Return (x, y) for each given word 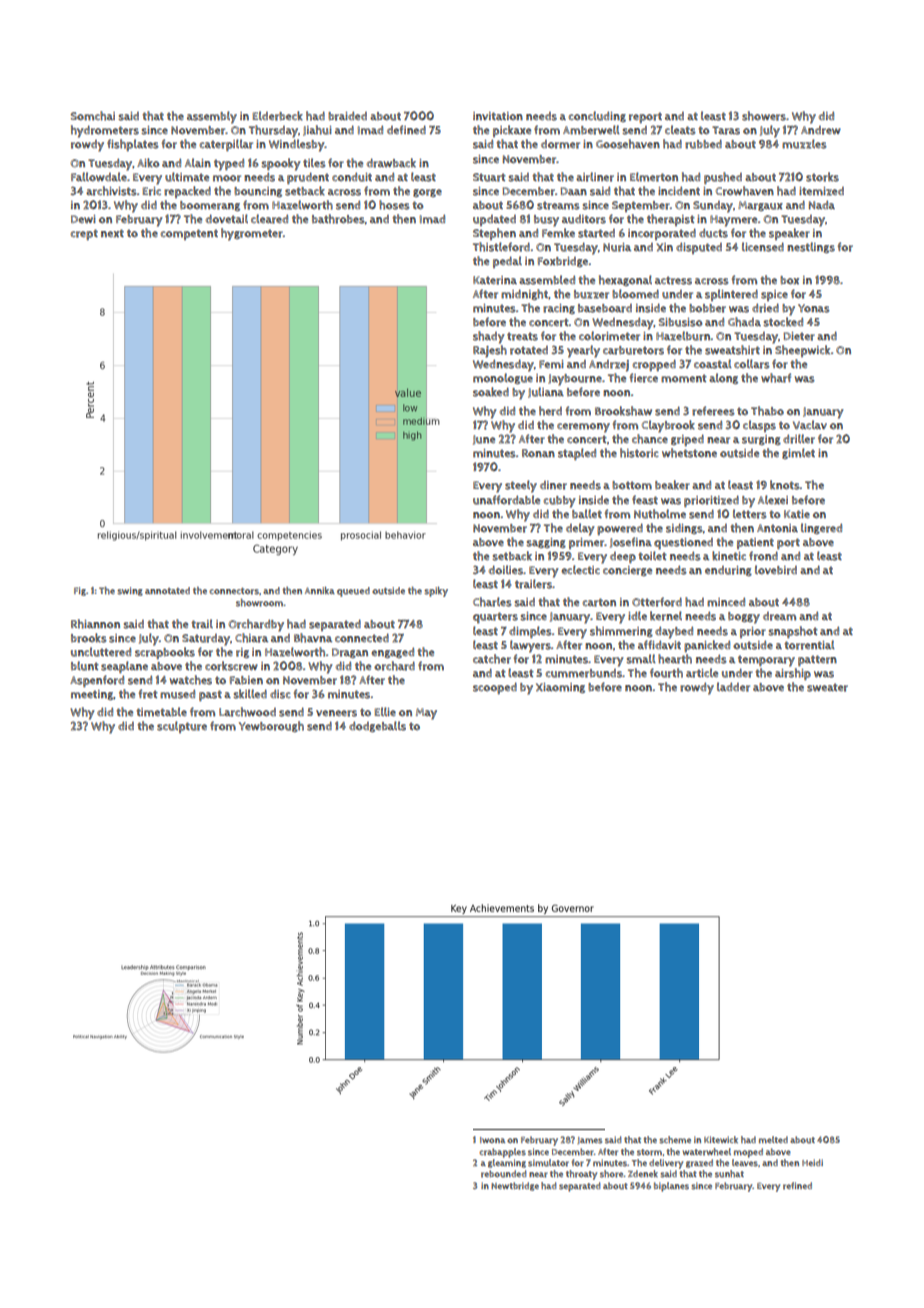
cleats (680, 130)
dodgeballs (377, 726)
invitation (498, 116)
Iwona (492, 1140)
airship (793, 674)
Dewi (83, 219)
